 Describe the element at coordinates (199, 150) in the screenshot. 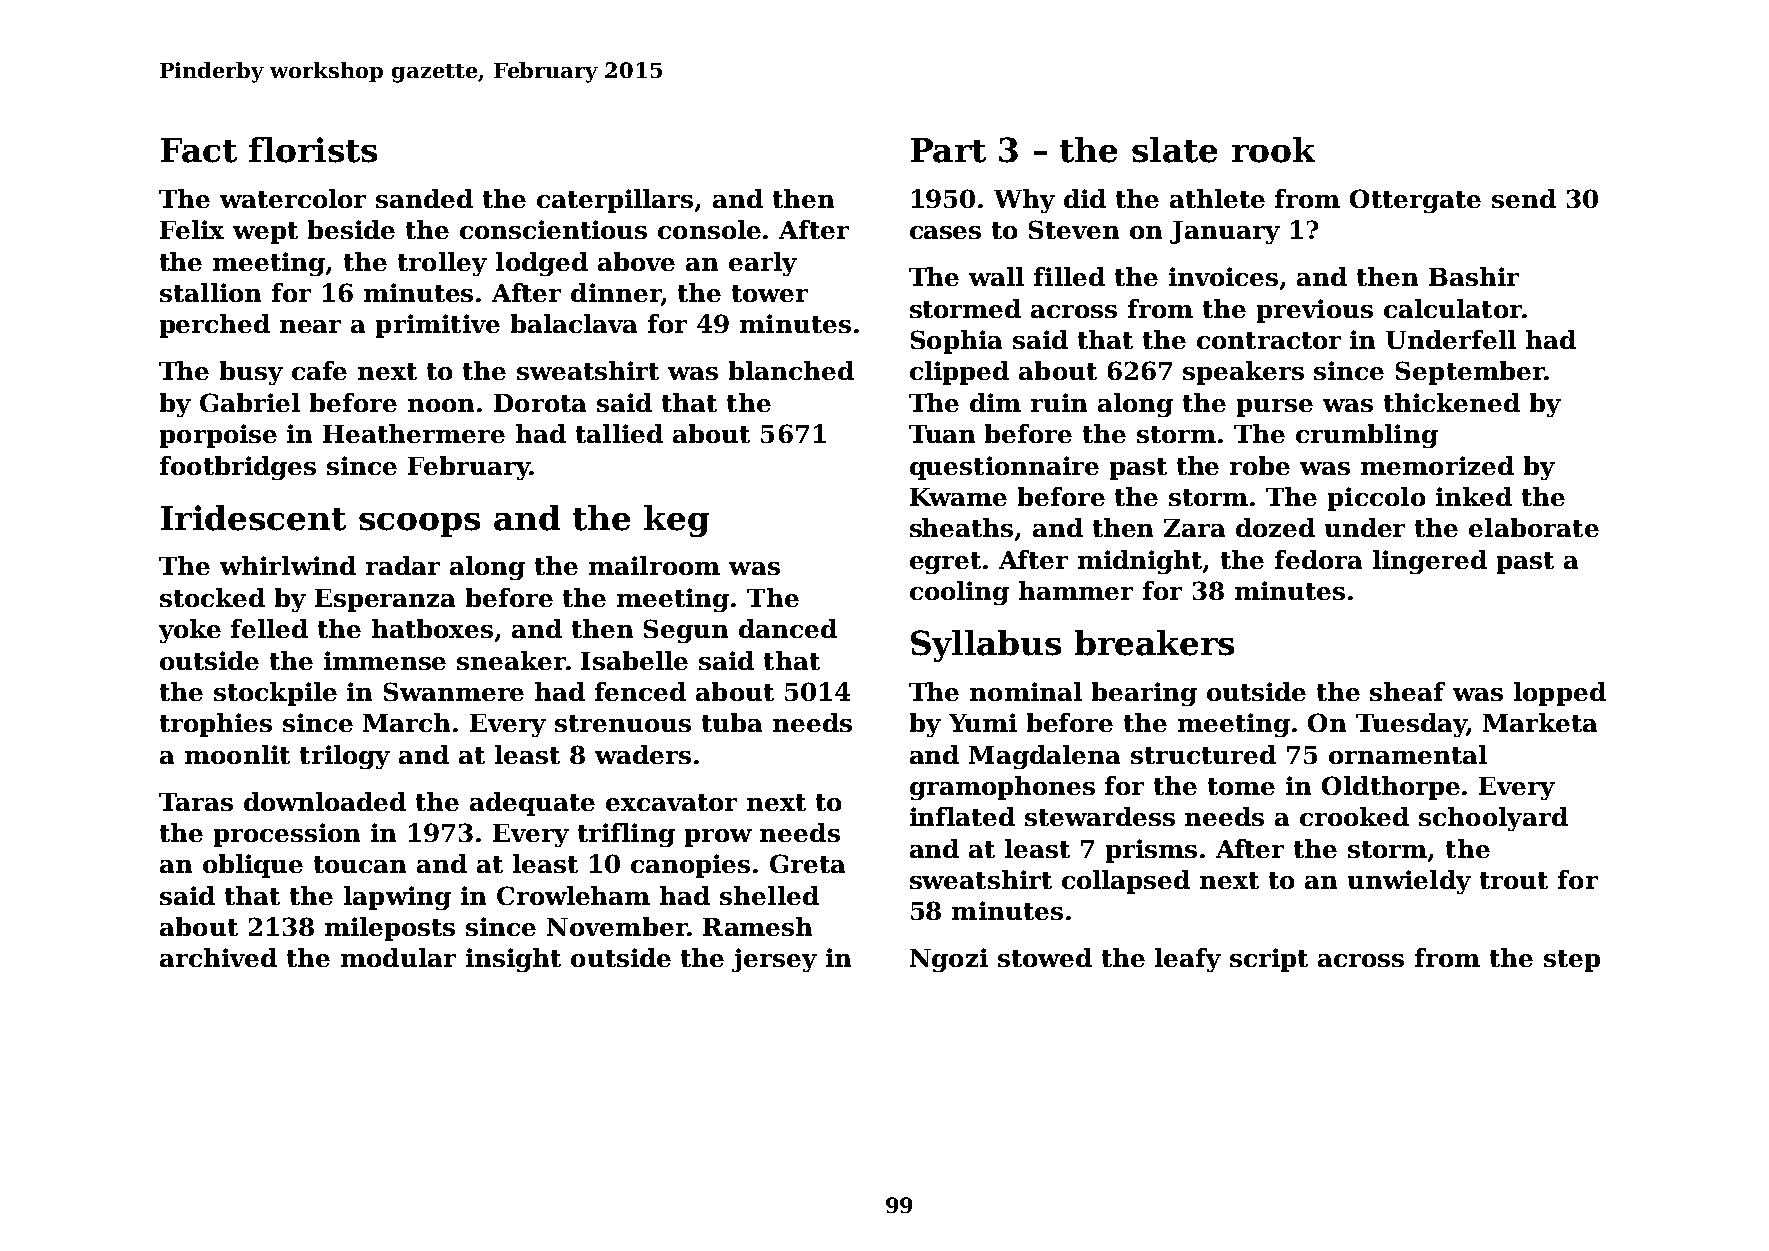

I see `Fact` at that location.
